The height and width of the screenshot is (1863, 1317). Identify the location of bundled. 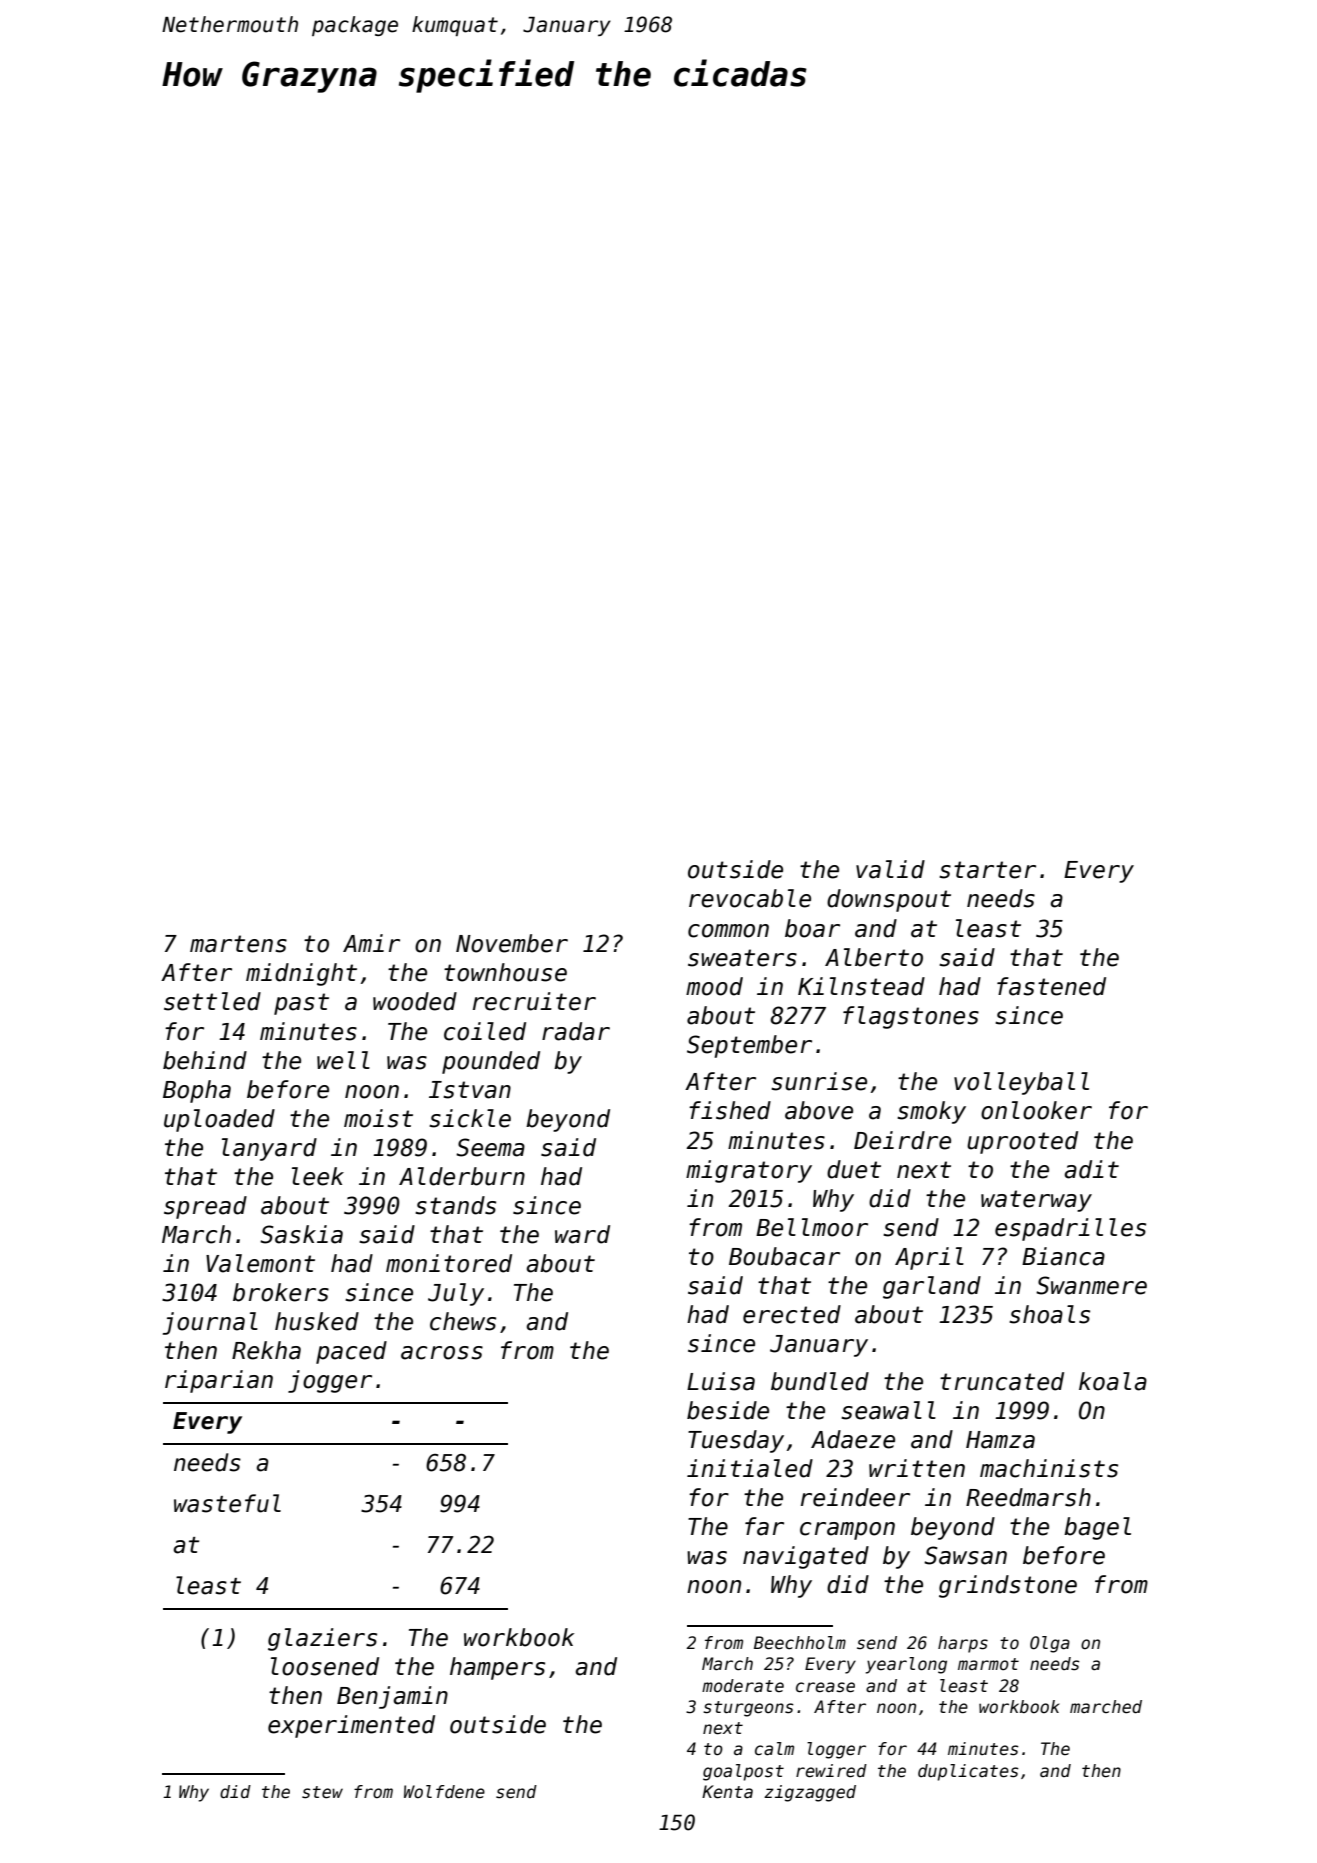
(820, 1381).
